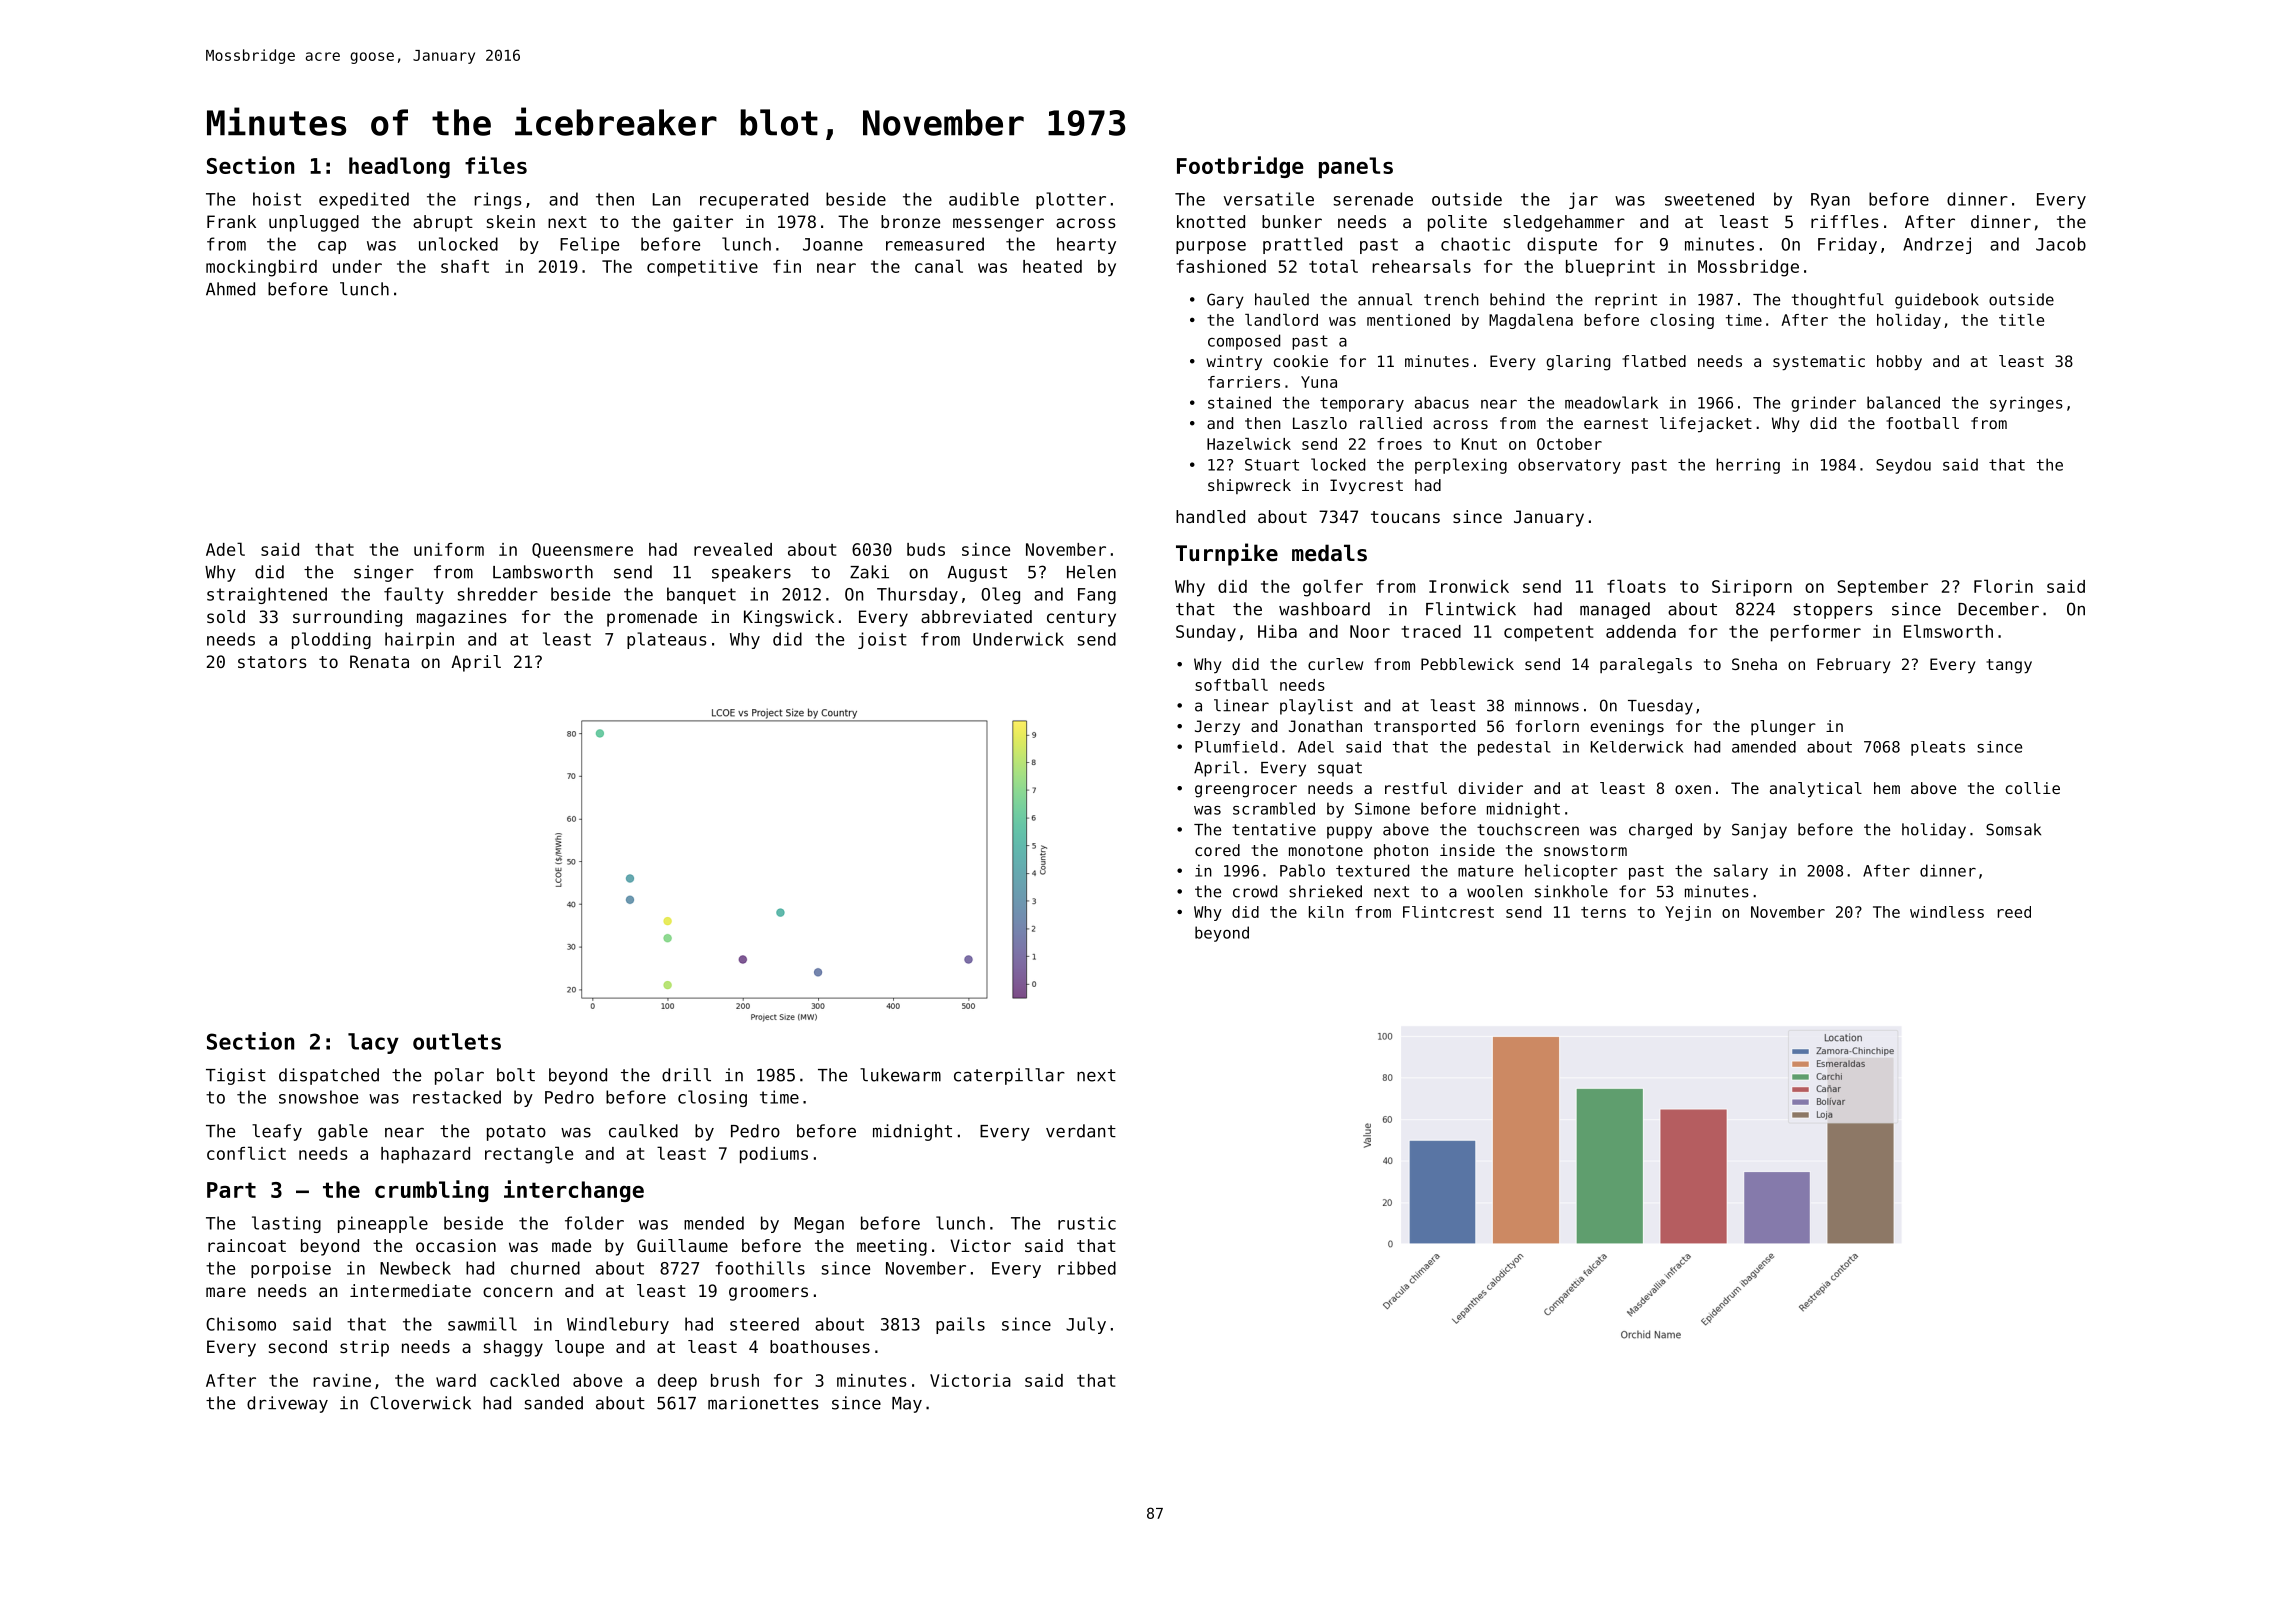  What do you see at coordinates (2009, 666) in the screenshot?
I see `tangy` at bounding box center [2009, 666].
